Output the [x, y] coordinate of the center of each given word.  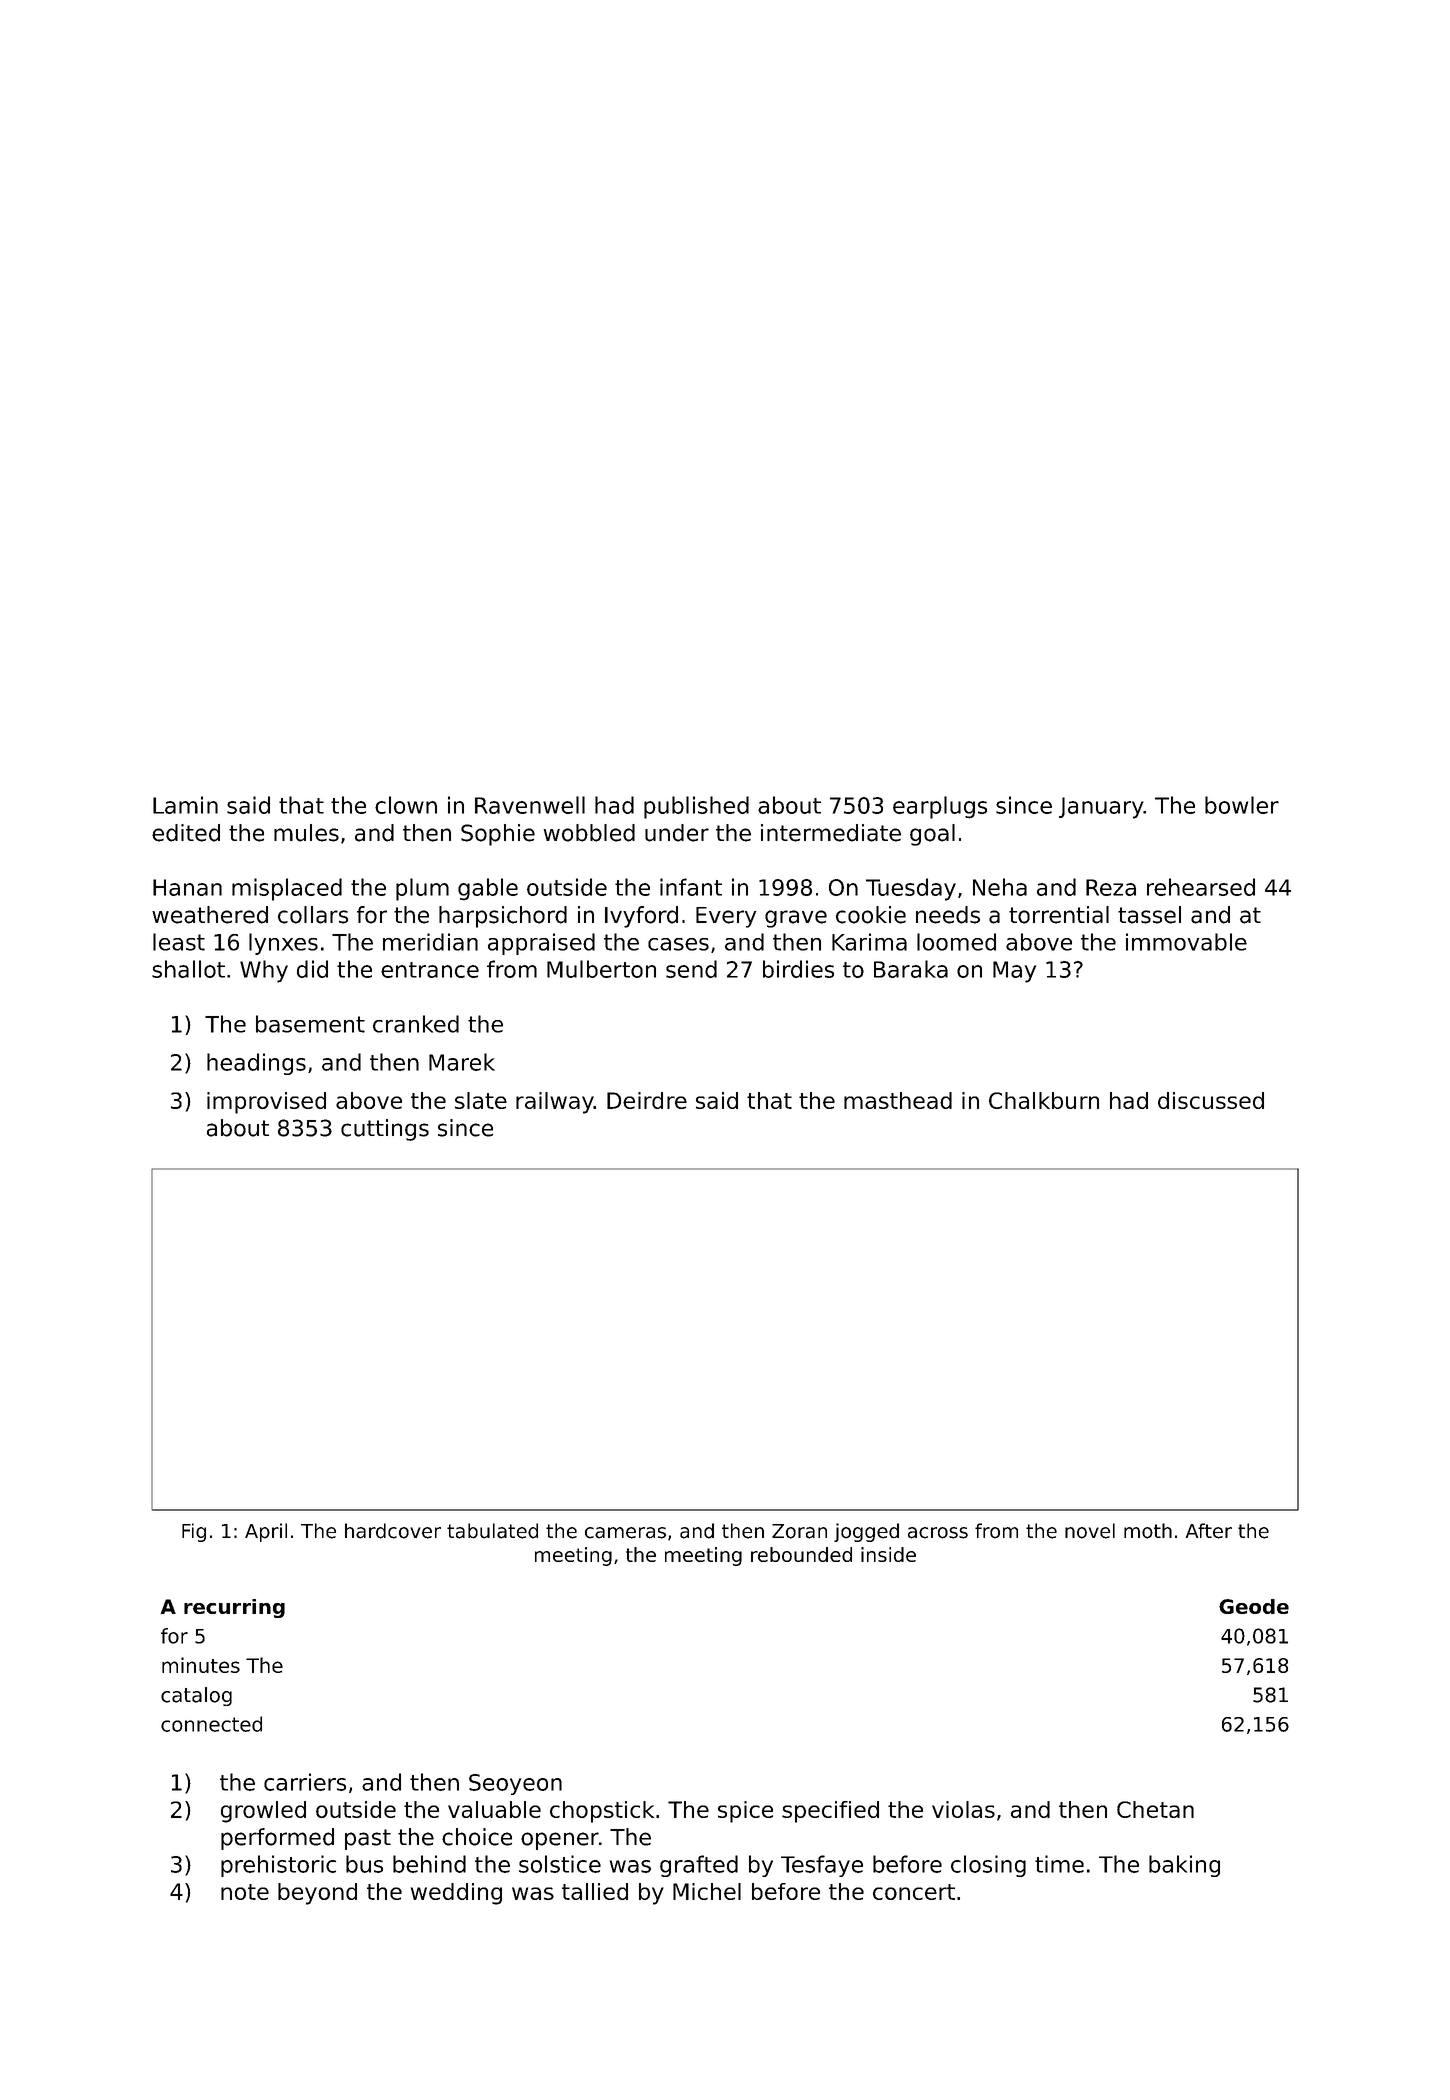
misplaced [287, 889]
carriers [305, 1782]
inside [888, 1554]
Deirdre [647, 1100]
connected [211, 1724]
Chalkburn [1044, 1100]
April [266, 1532]
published [696, 807]
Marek [462, 1062]
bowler [1242, 805]
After [1209, 1531]
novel [1090, 1531]
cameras [625, 1533]
